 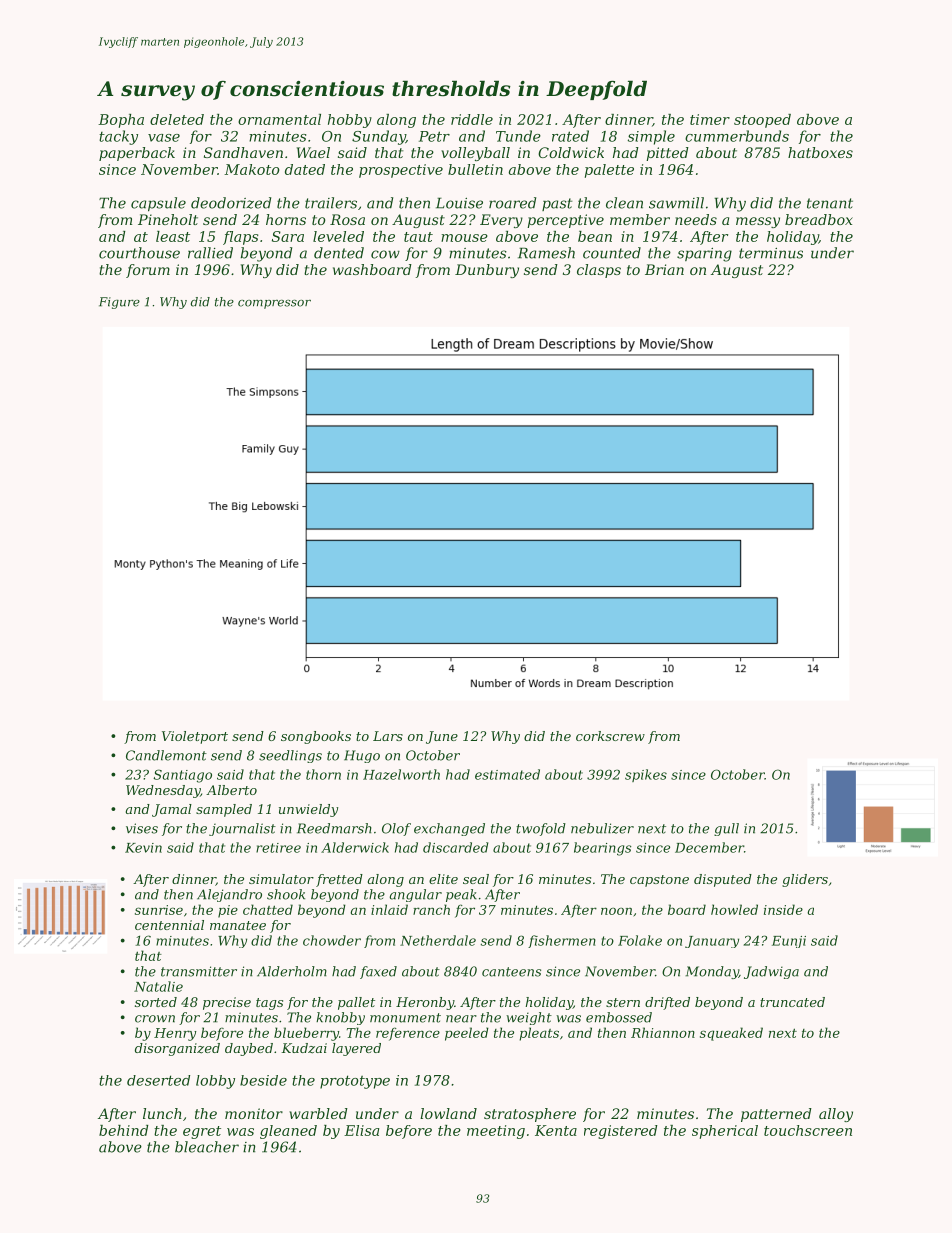 What do you see at coordinates (143, 848) in the screenshot?
I see `Kevin` at bounding box center [143, 848].
